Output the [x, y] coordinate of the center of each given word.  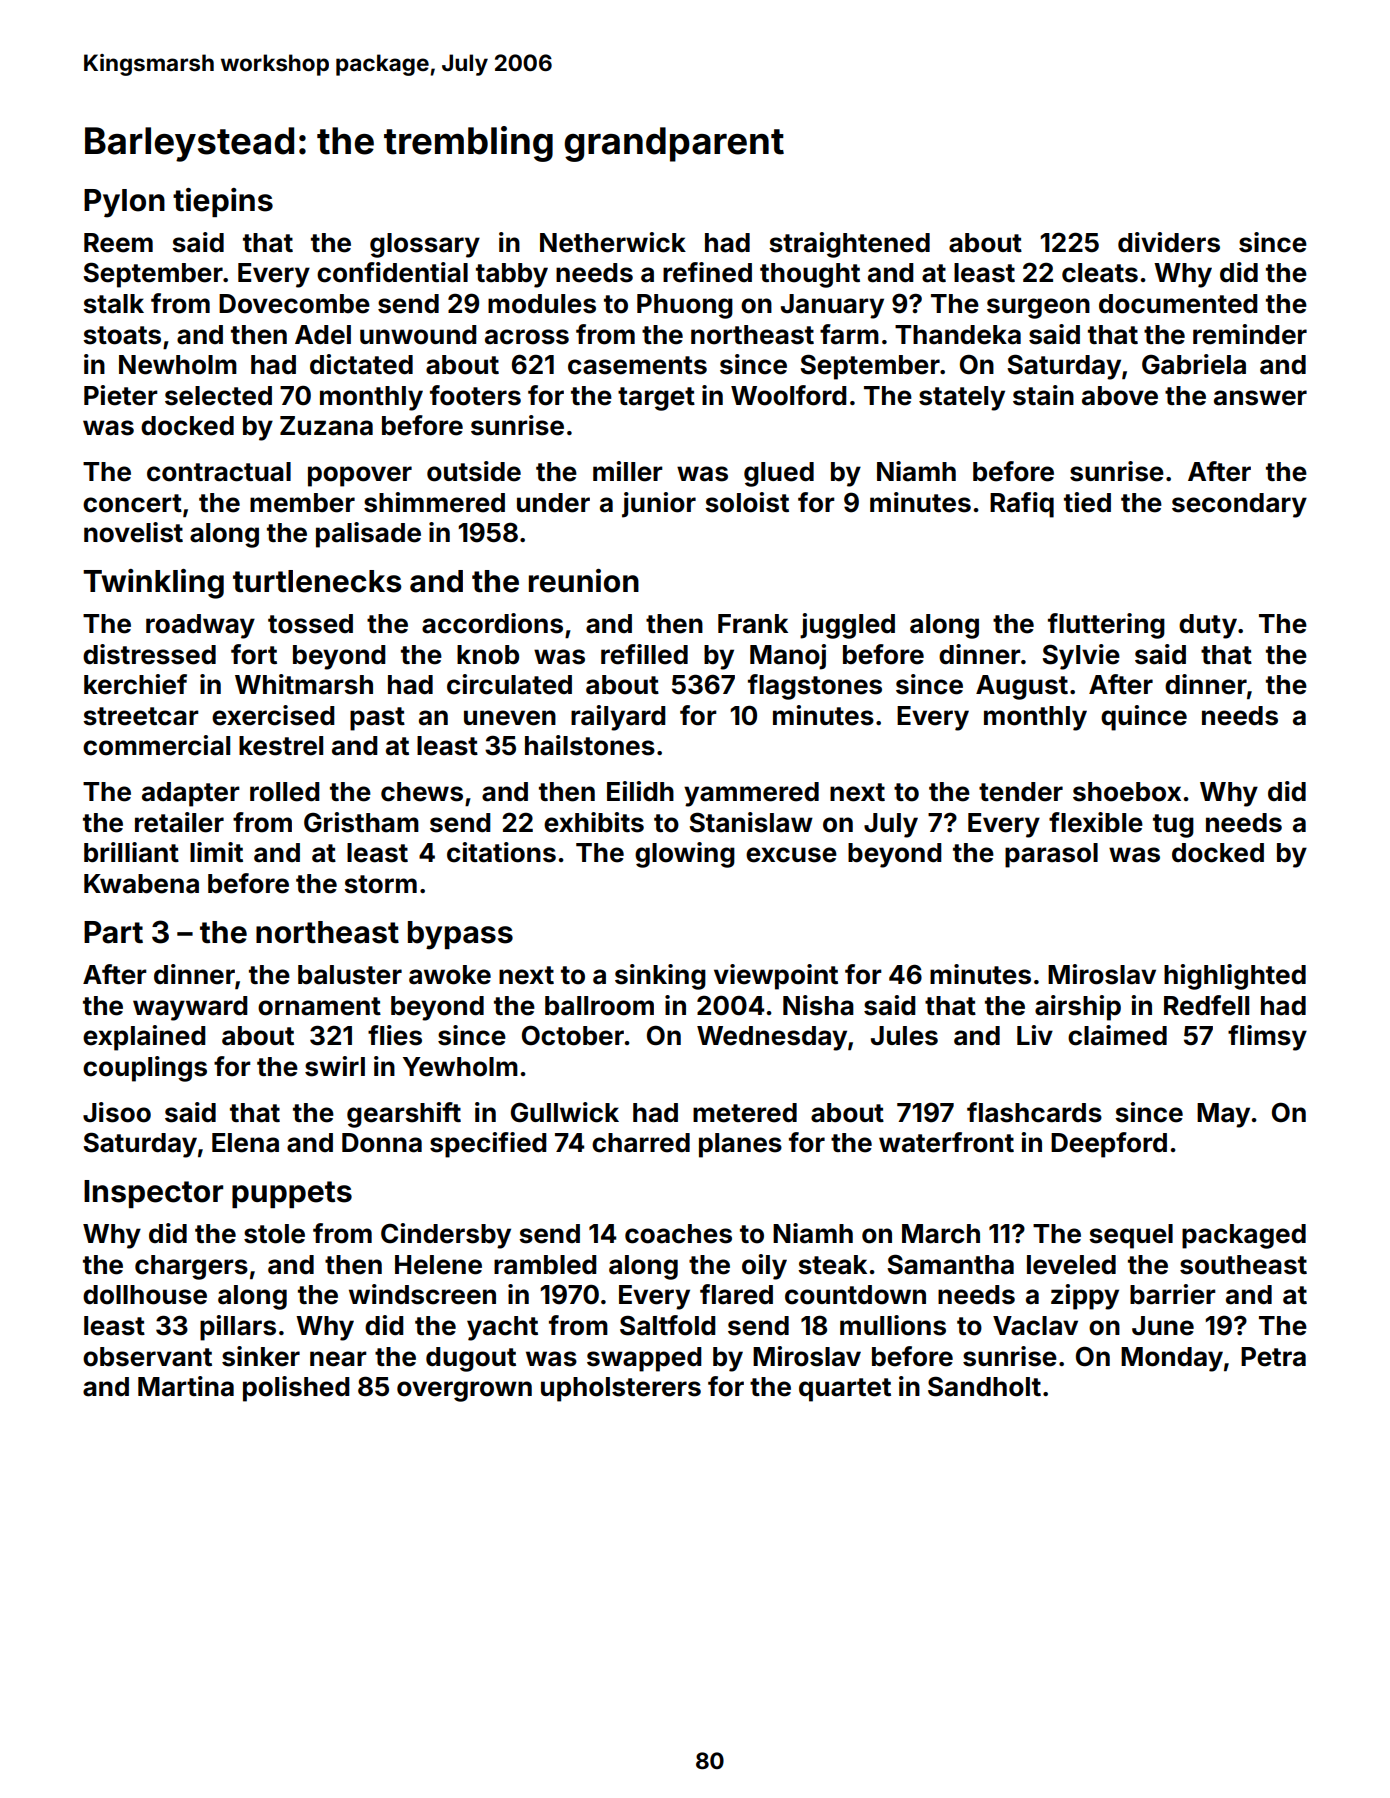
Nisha [818, 1005]
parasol [1051, 855]
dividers [1169, 242]
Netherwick [613, 242]
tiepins [223, 202]
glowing [685, 855]
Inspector [153, 1194]
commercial [156, 745]
